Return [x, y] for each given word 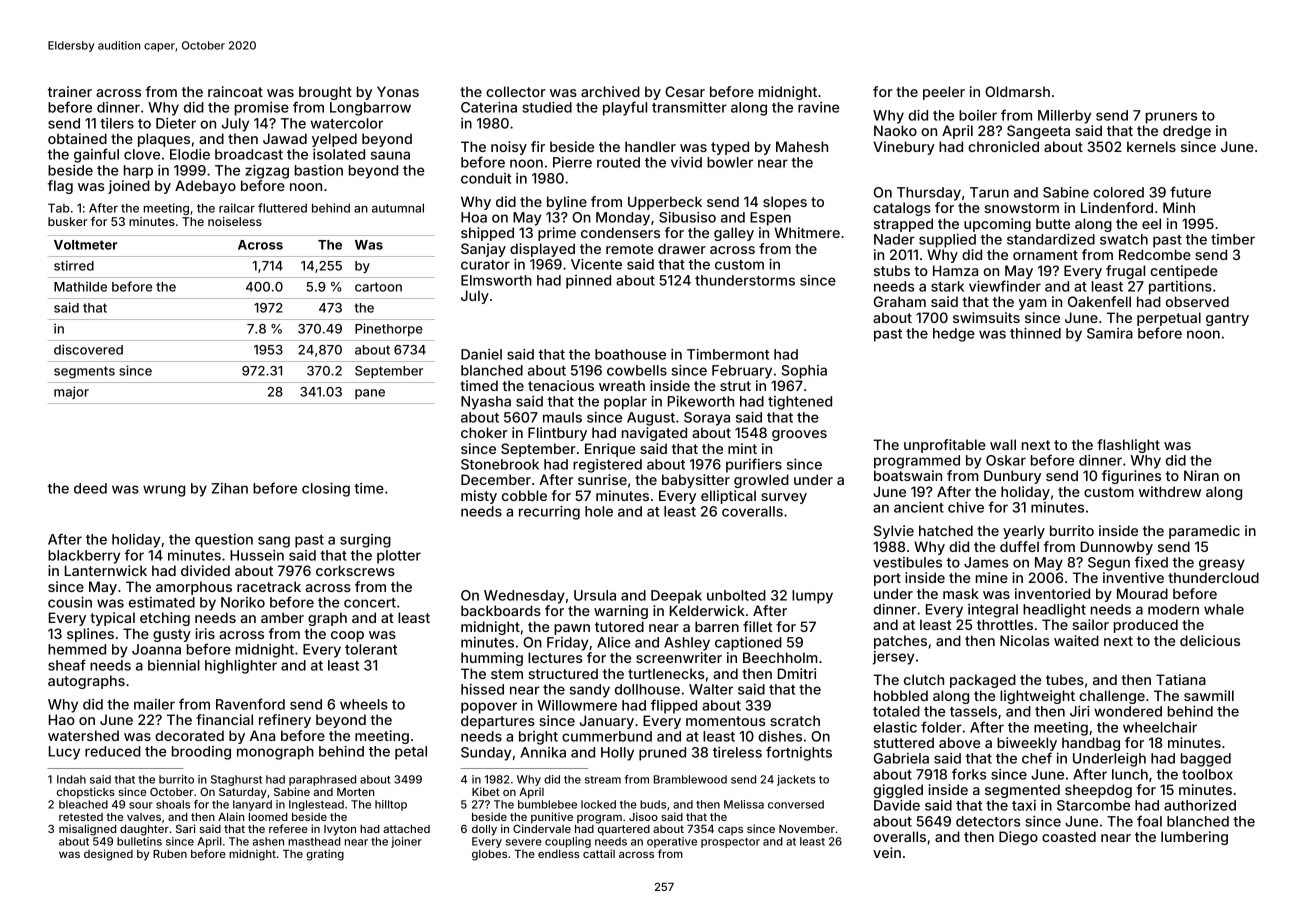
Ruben [170, 854]
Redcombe [1155, 254]
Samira [1110, 333]
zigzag [267, 171]
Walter [711, 689]
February [742, 372]
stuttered [904, 742]
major [71, 392]
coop [347, 636]
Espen [770, 219]
